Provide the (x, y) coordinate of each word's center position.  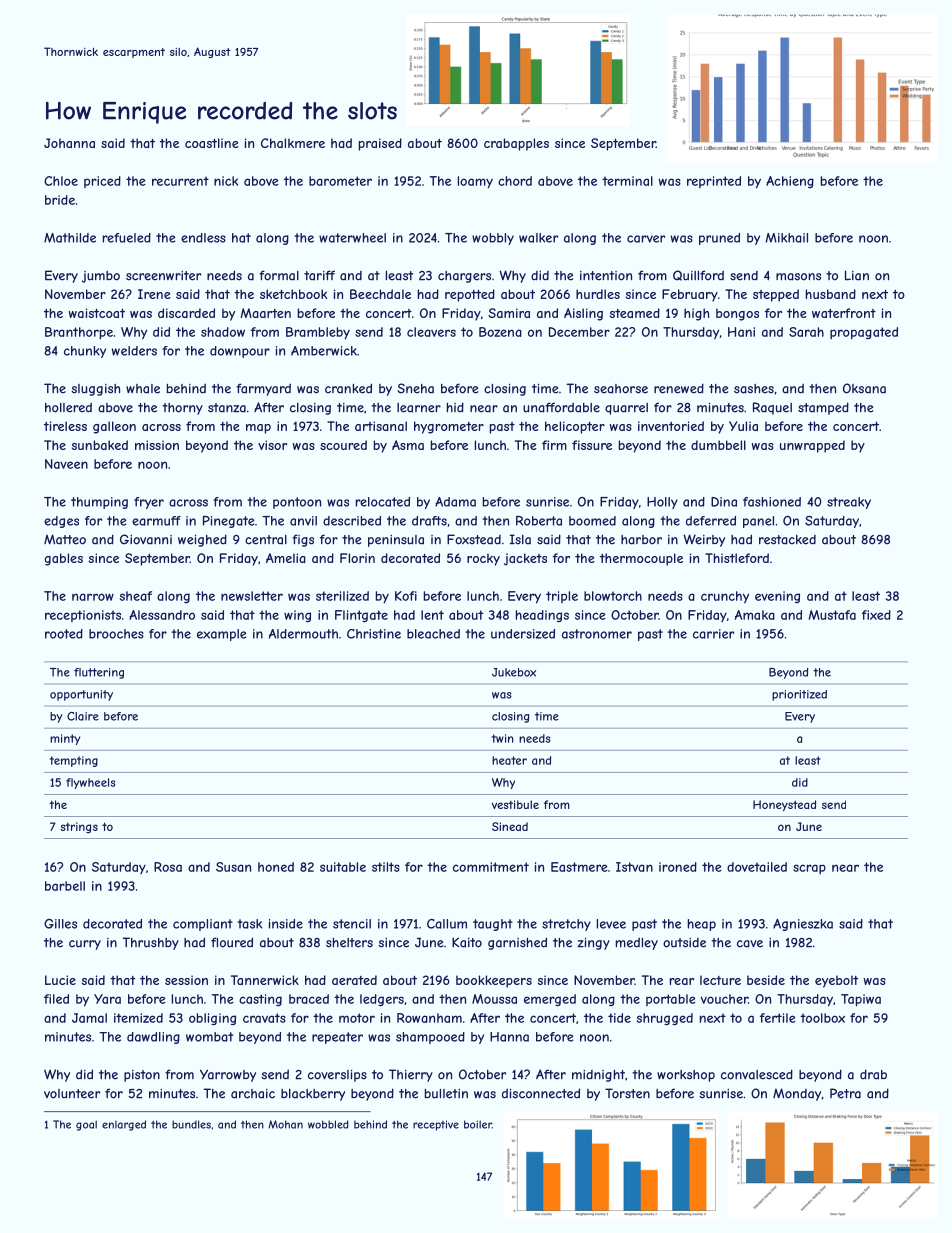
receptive (436, 1125)
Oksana (864, 388)
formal (279, 275)
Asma (408, 445)
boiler (478, 1124)
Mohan (285, 1124)
